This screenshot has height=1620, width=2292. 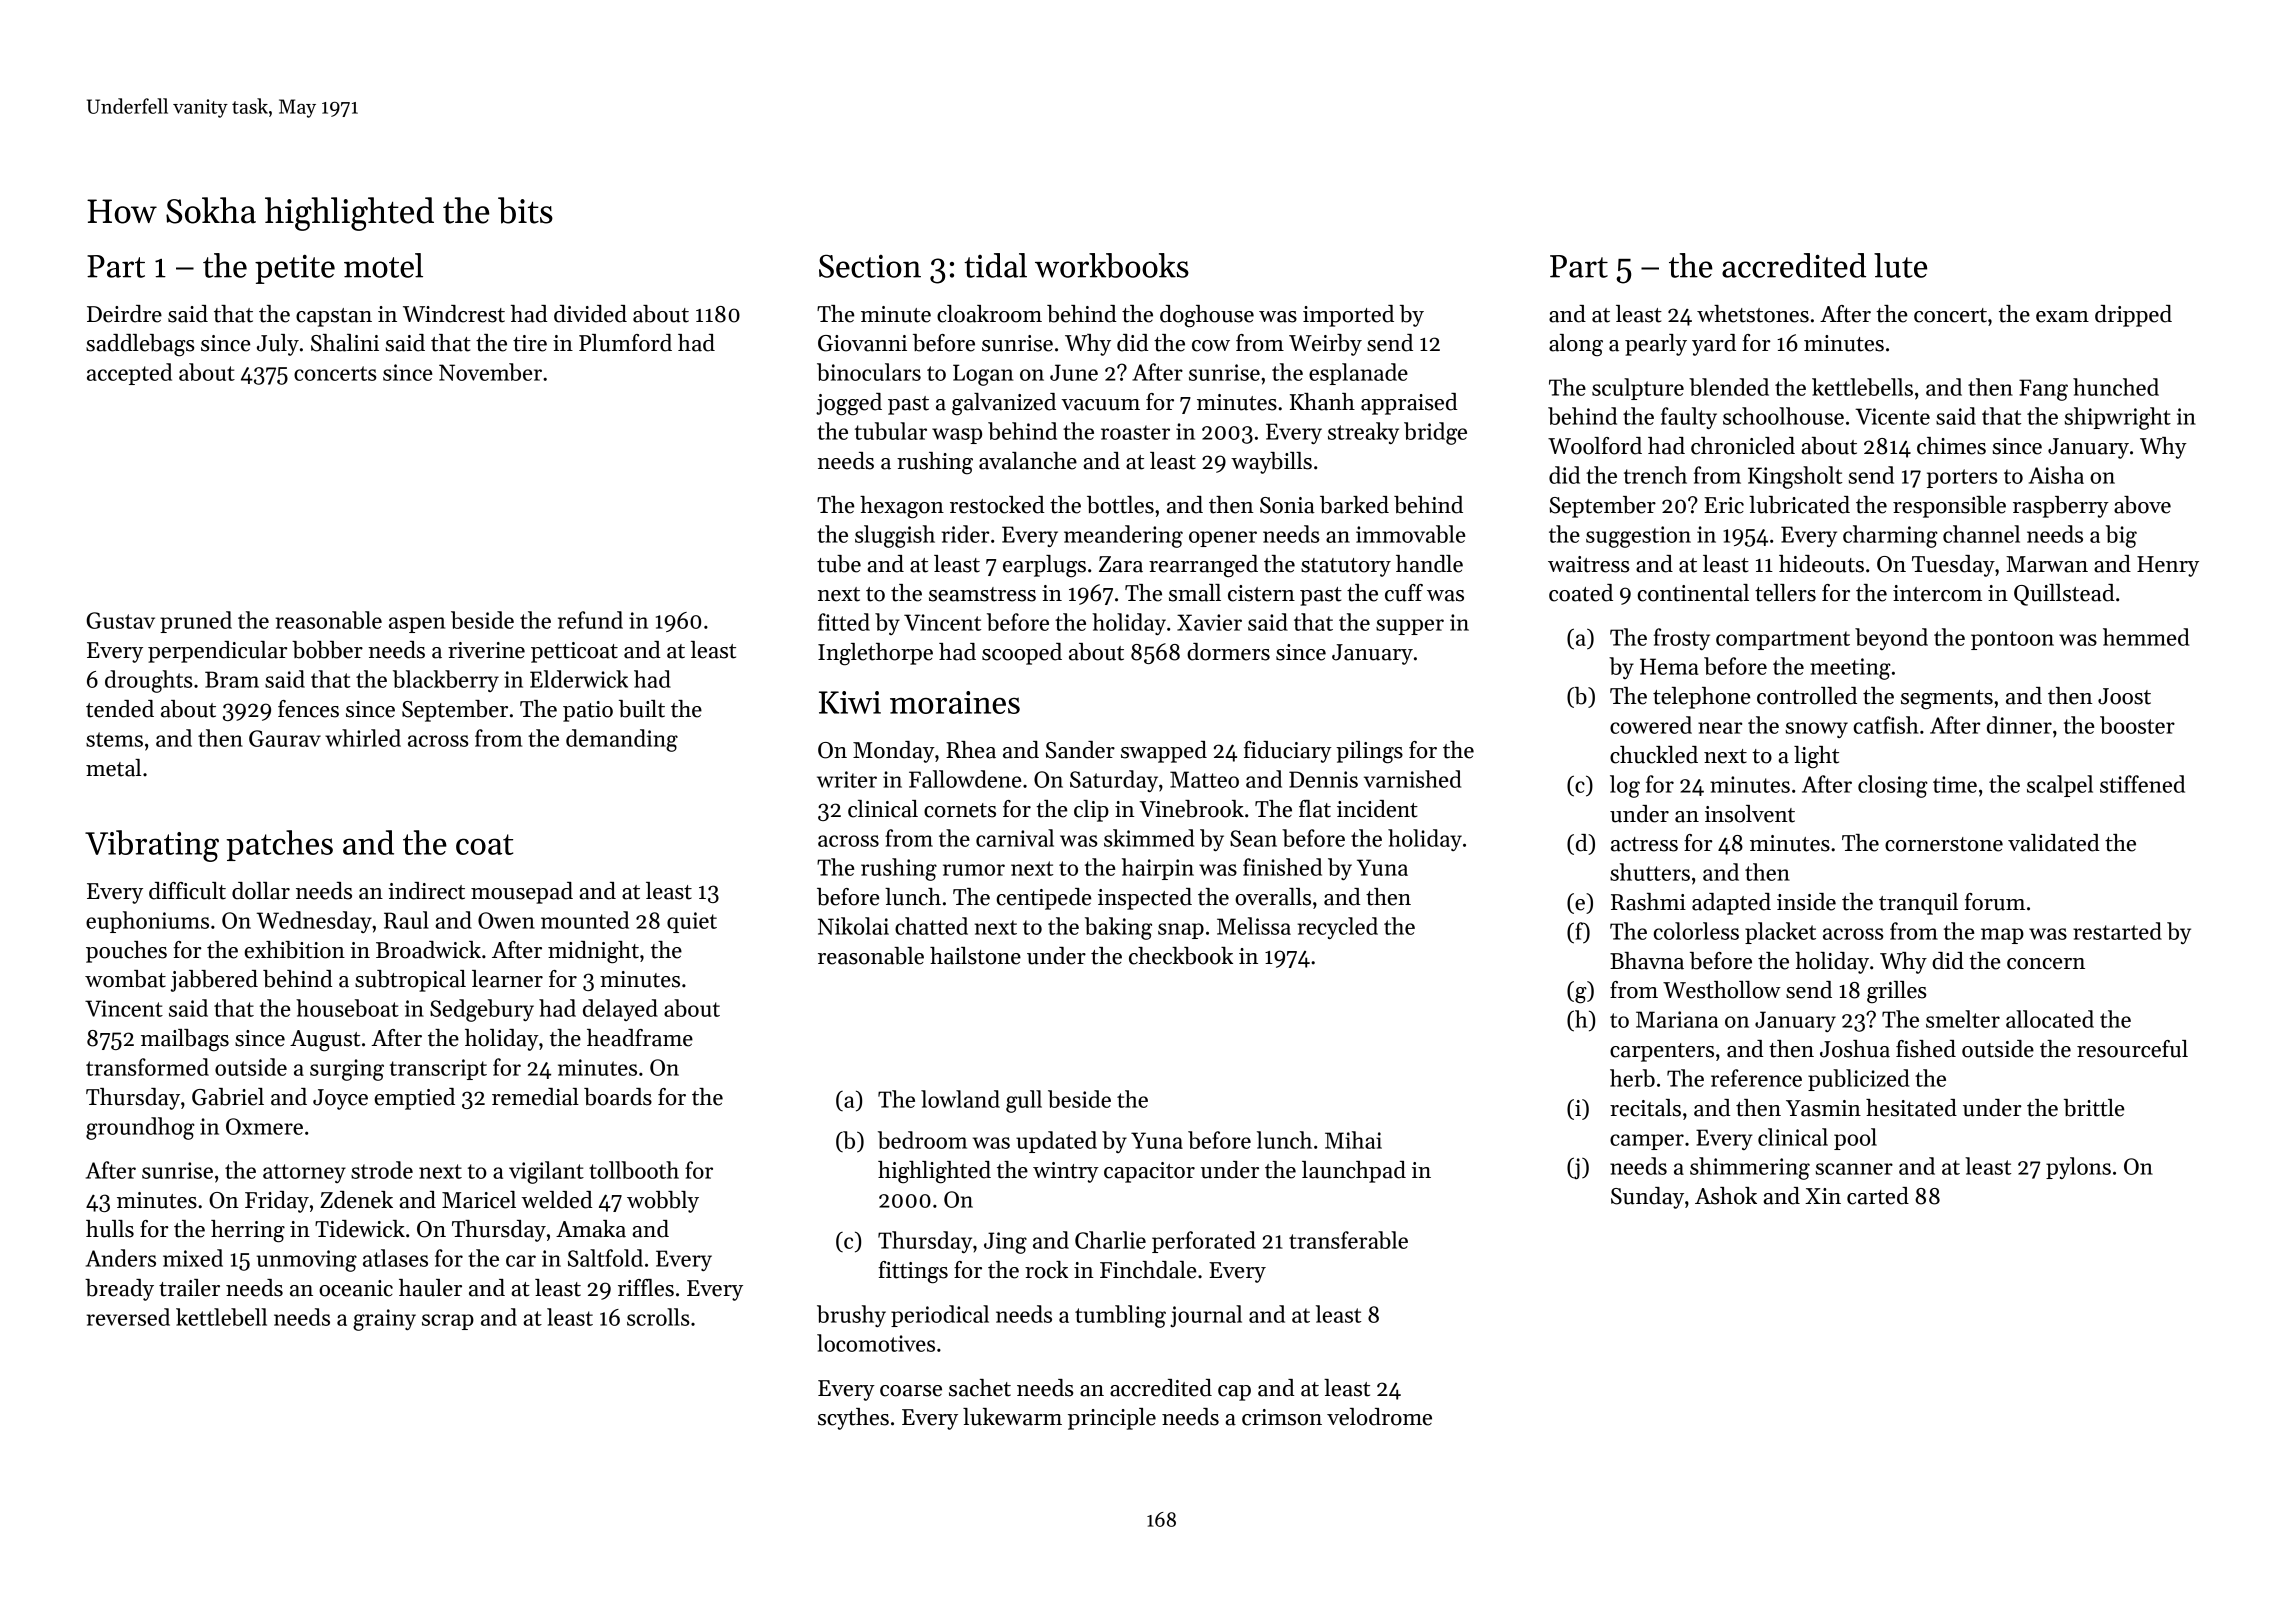 What do you see at coordinates (124, 314) in the screenshot?
I see `Deirdre` at bounding box center [124, 314].
